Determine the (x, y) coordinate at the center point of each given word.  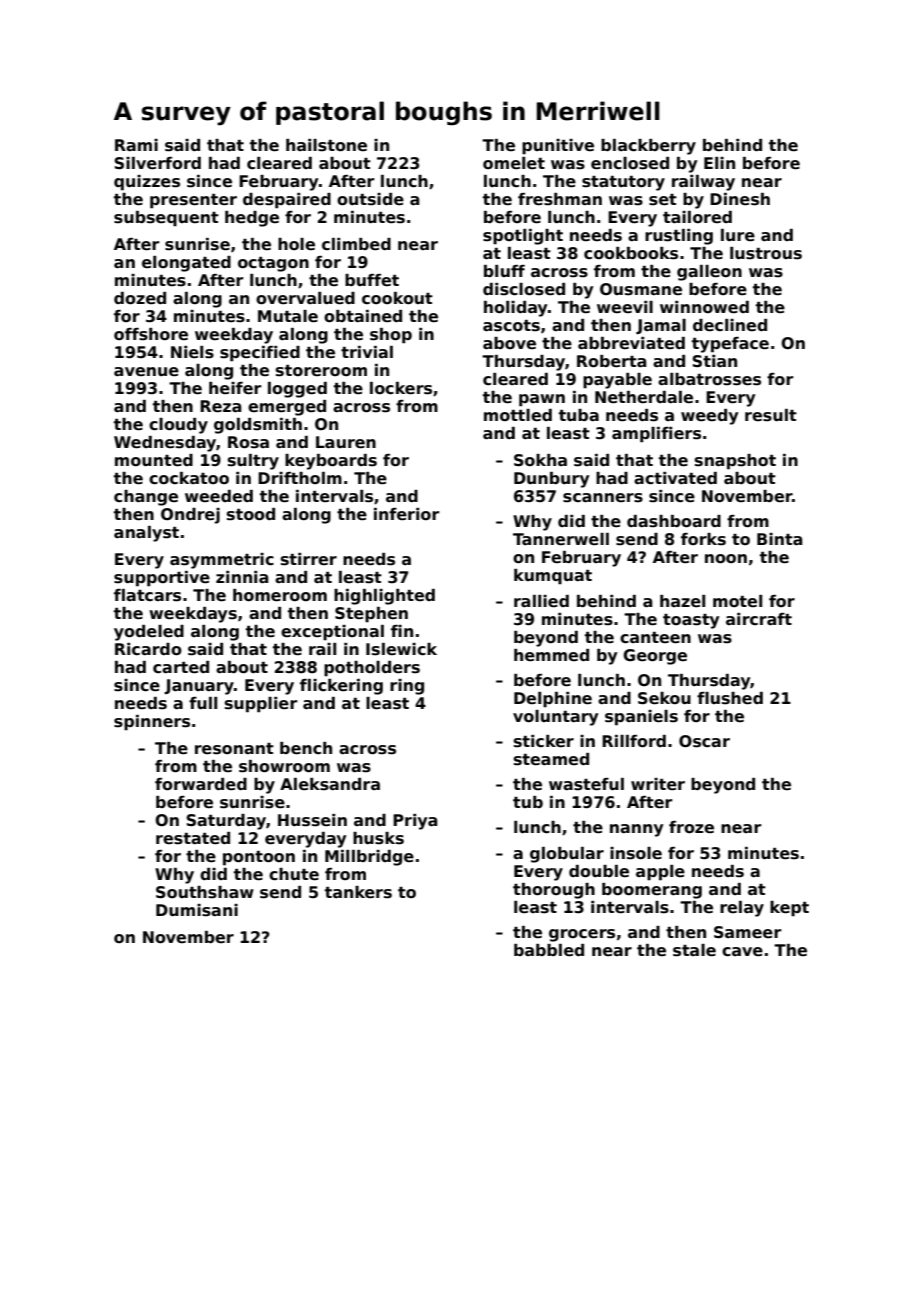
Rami (136, 145)
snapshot (735, 462)
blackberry (648, 147)
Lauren (346, 442)
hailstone (326, 145)
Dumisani (197, 910)
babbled (549, 950)
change (146, 498)
